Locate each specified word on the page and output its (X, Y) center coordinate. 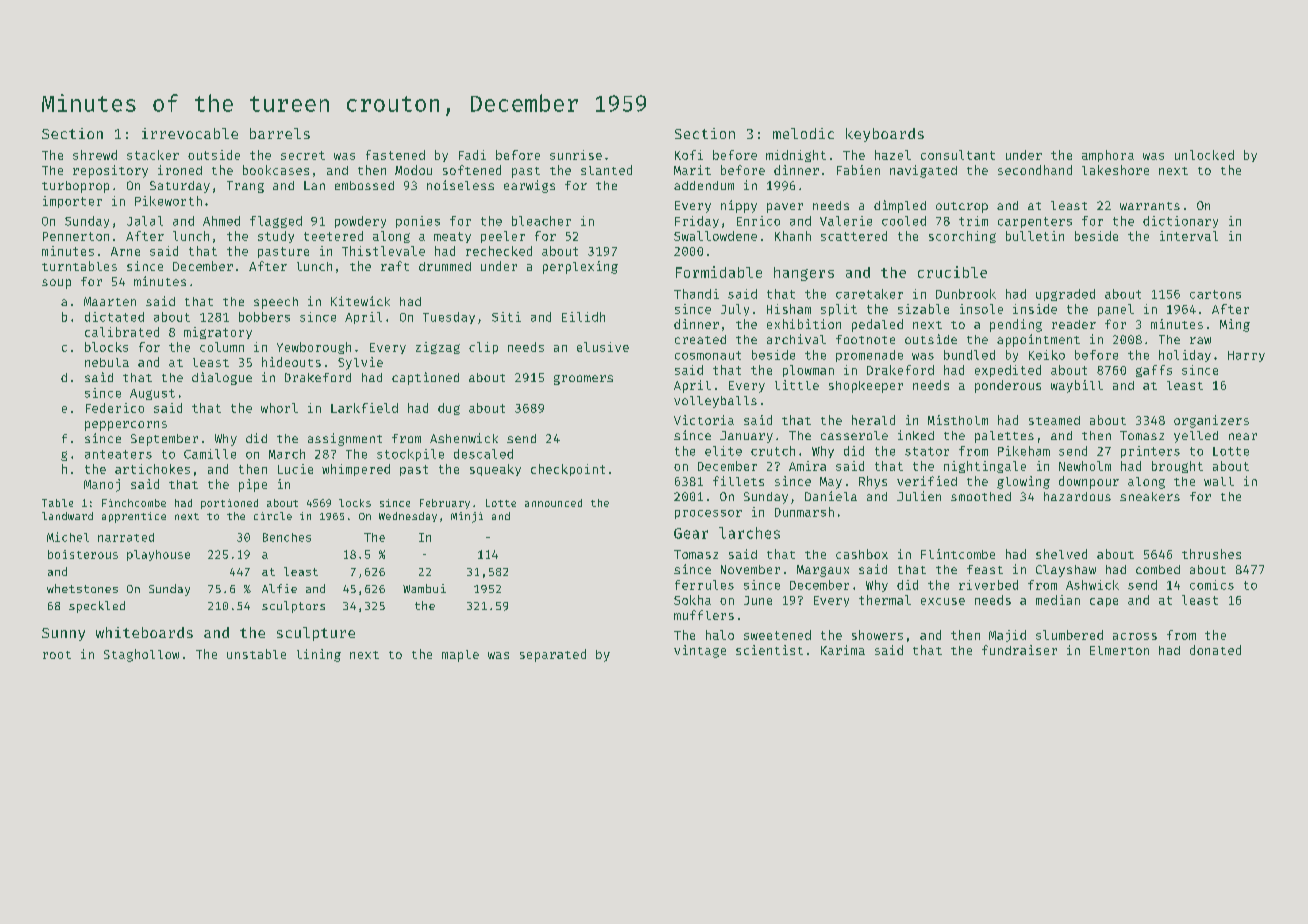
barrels (280, 133)
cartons (1215, 294)
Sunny (63, 634)
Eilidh (583, 317)
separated (553, 655)
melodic (803, 133)
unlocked (1204, 155)
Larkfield (364, 408)
